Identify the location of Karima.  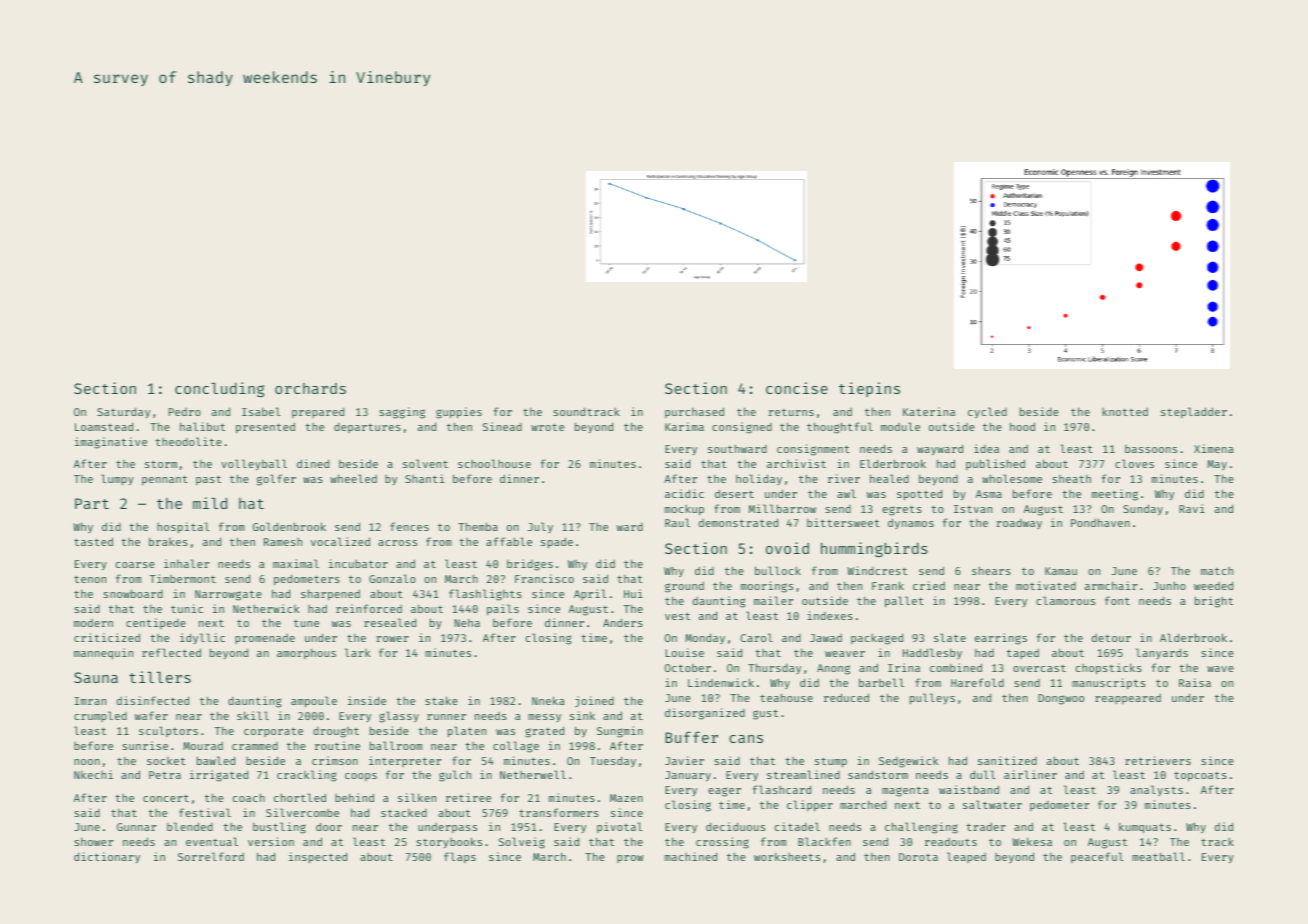
(684, 426).
